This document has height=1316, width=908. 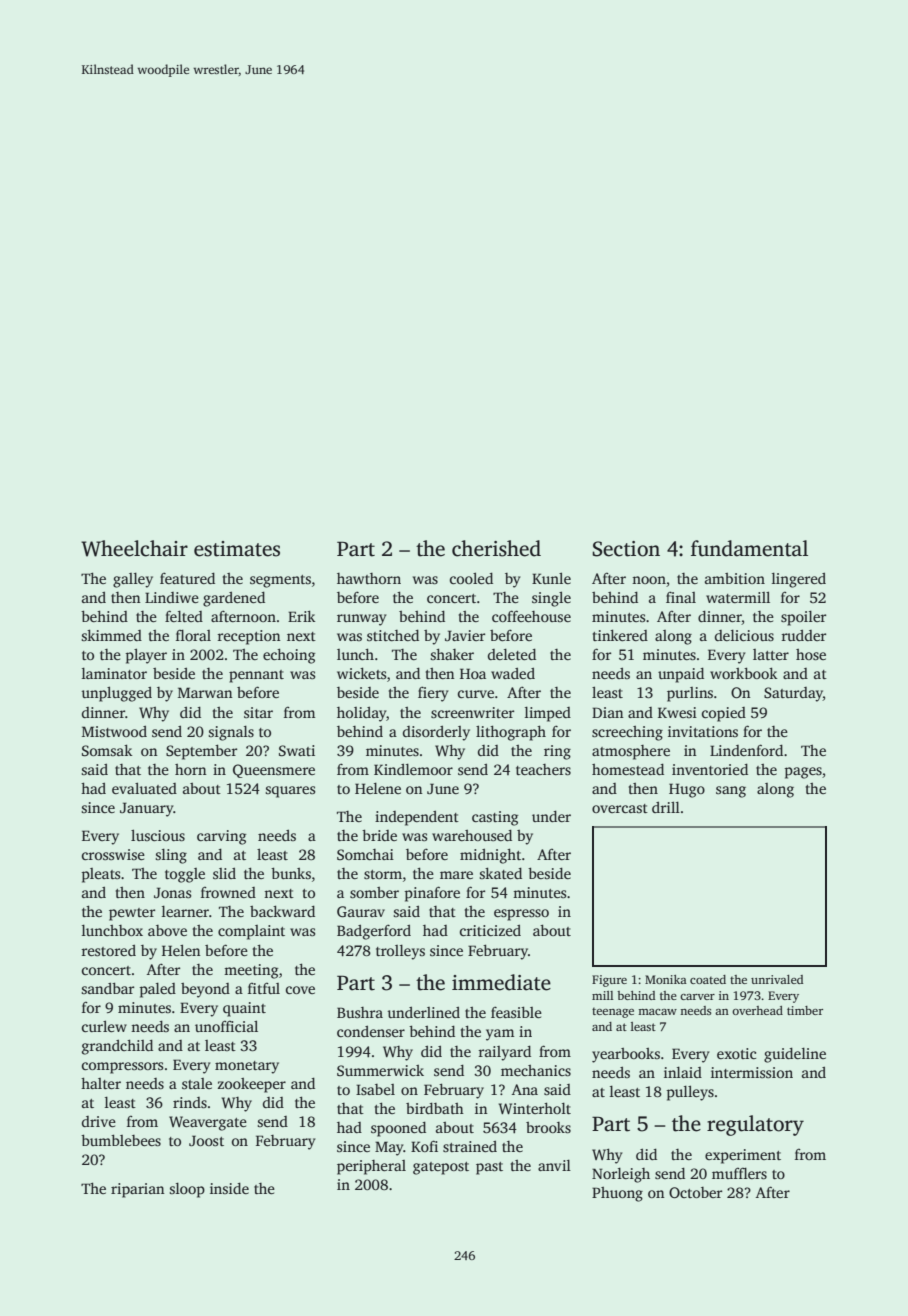 What do you see at coordinates (504, 1053) in the document?
I see `railyard` at bounding box center [504, 1053].
